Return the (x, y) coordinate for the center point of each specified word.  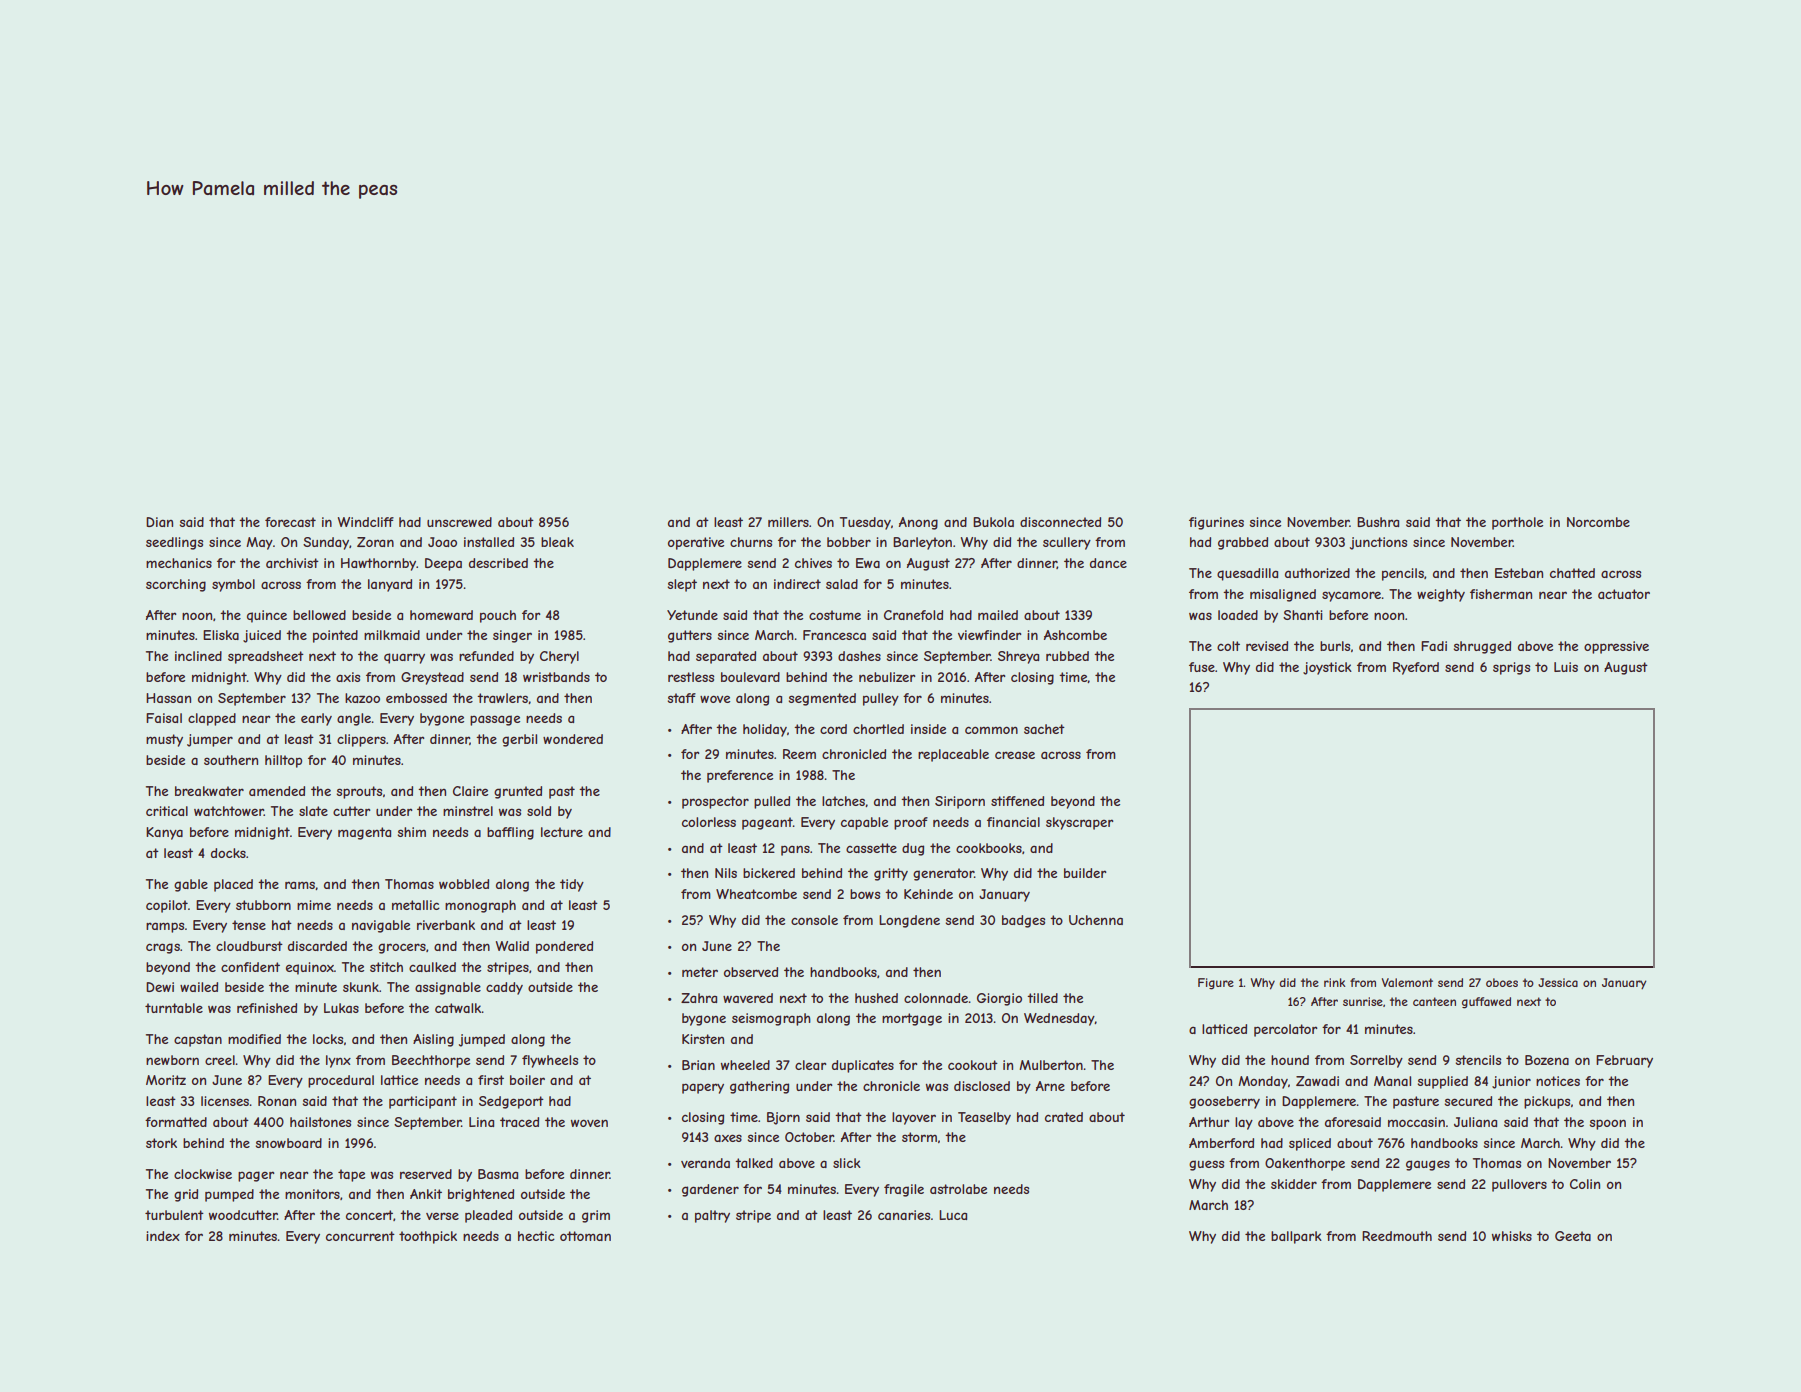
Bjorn (783, 1118)
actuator (1624, 594)
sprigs (1511, 668)
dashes (859, 656)
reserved (426, 1174)
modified (254, 1039)
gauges (1428, 1165)
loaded (1238, 615)
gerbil (519, 740)
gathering (759, 1087)
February (1624, 1061)
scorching (176, 585)
